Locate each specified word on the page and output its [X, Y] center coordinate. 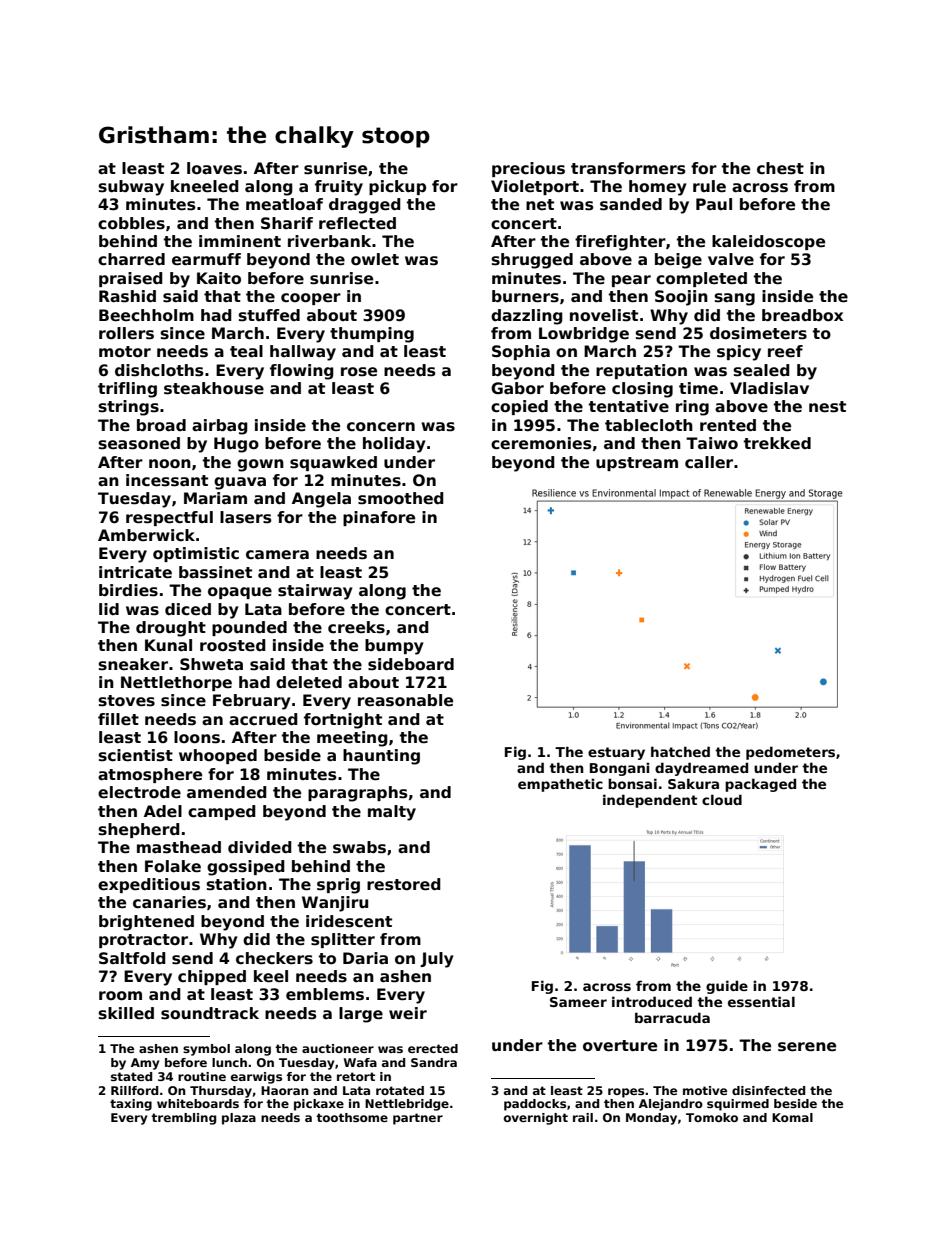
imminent [240, 241]
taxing [131, 1105]
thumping [372, 335]
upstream [637, 464]
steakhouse [214, 388]
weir [408, 1013]
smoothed [401, 498]
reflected [357, 223]
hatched [680, 751]
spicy [739, 353]
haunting [381, 757]
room [120, 996]
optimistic [196, 554]
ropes [626, 1093]
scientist [136, 755]
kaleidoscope [768, 242]
